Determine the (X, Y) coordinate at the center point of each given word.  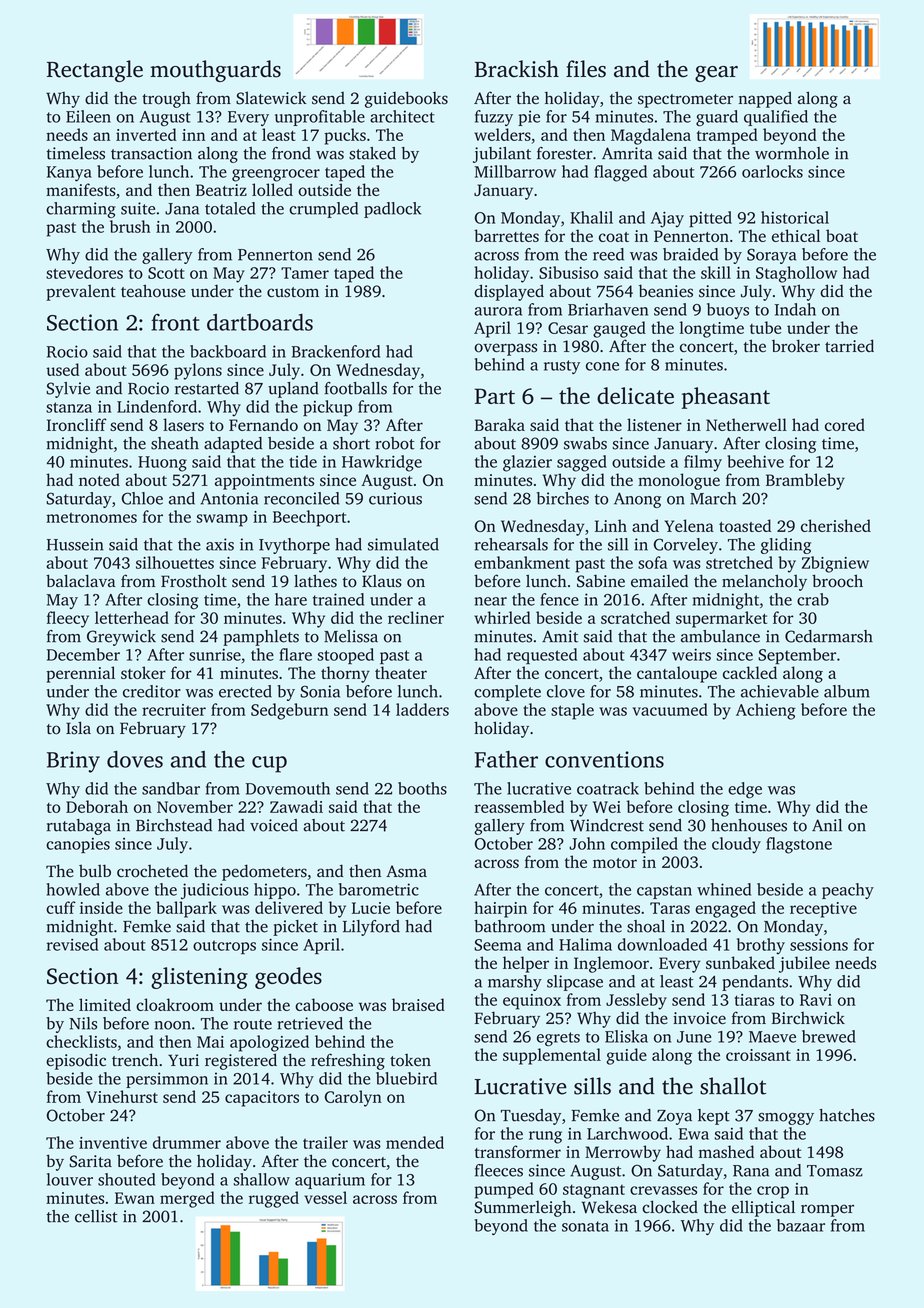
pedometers (264, 872)
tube (765, 327)
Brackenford (336, 351)
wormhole (792, 153)
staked (372, 153)
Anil (827, 825)
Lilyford (371, 928)
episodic (76, 1061)
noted (99, 479)
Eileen (88, 116)
